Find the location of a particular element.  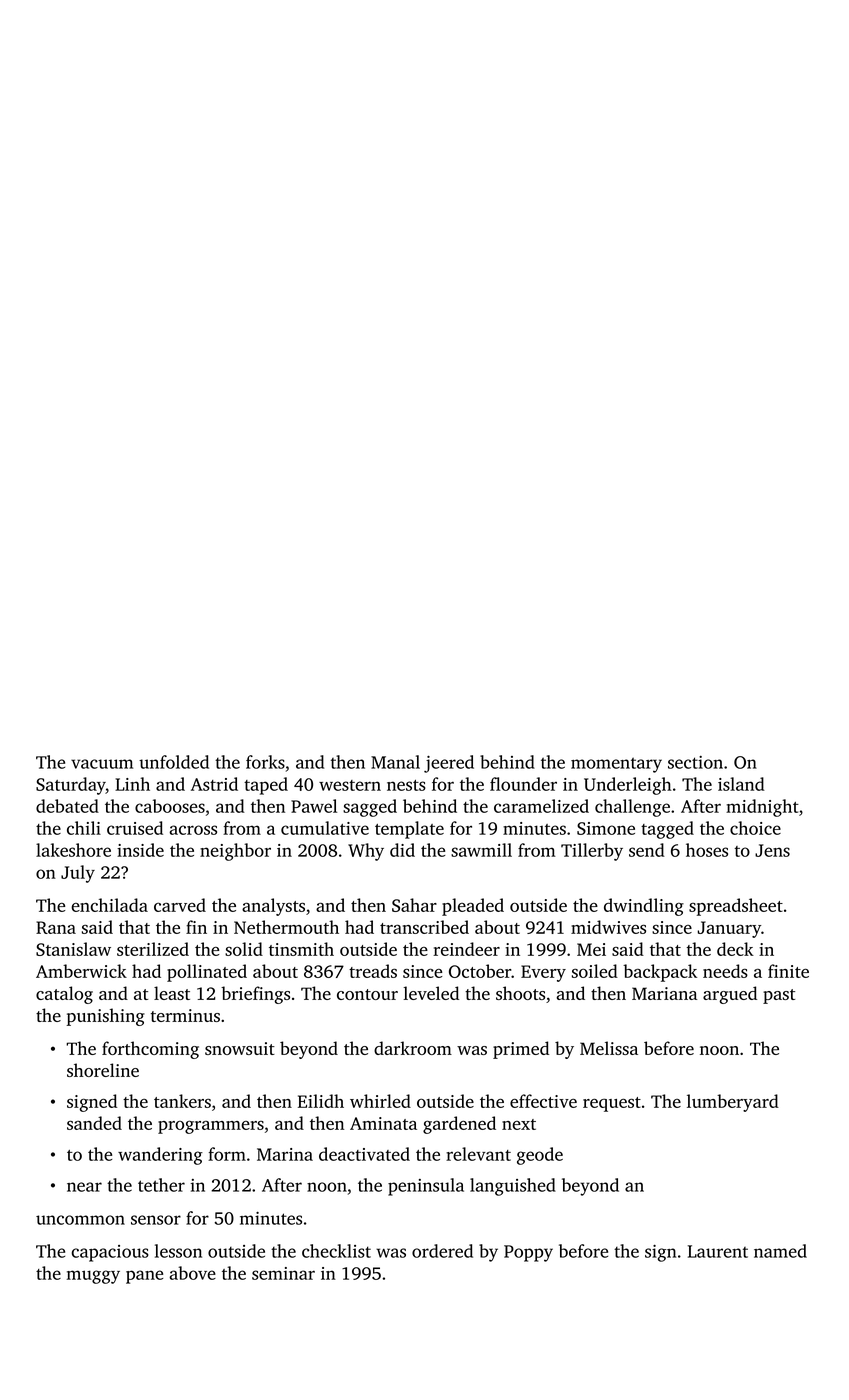

Jens is located at coordinates (772, 850).
